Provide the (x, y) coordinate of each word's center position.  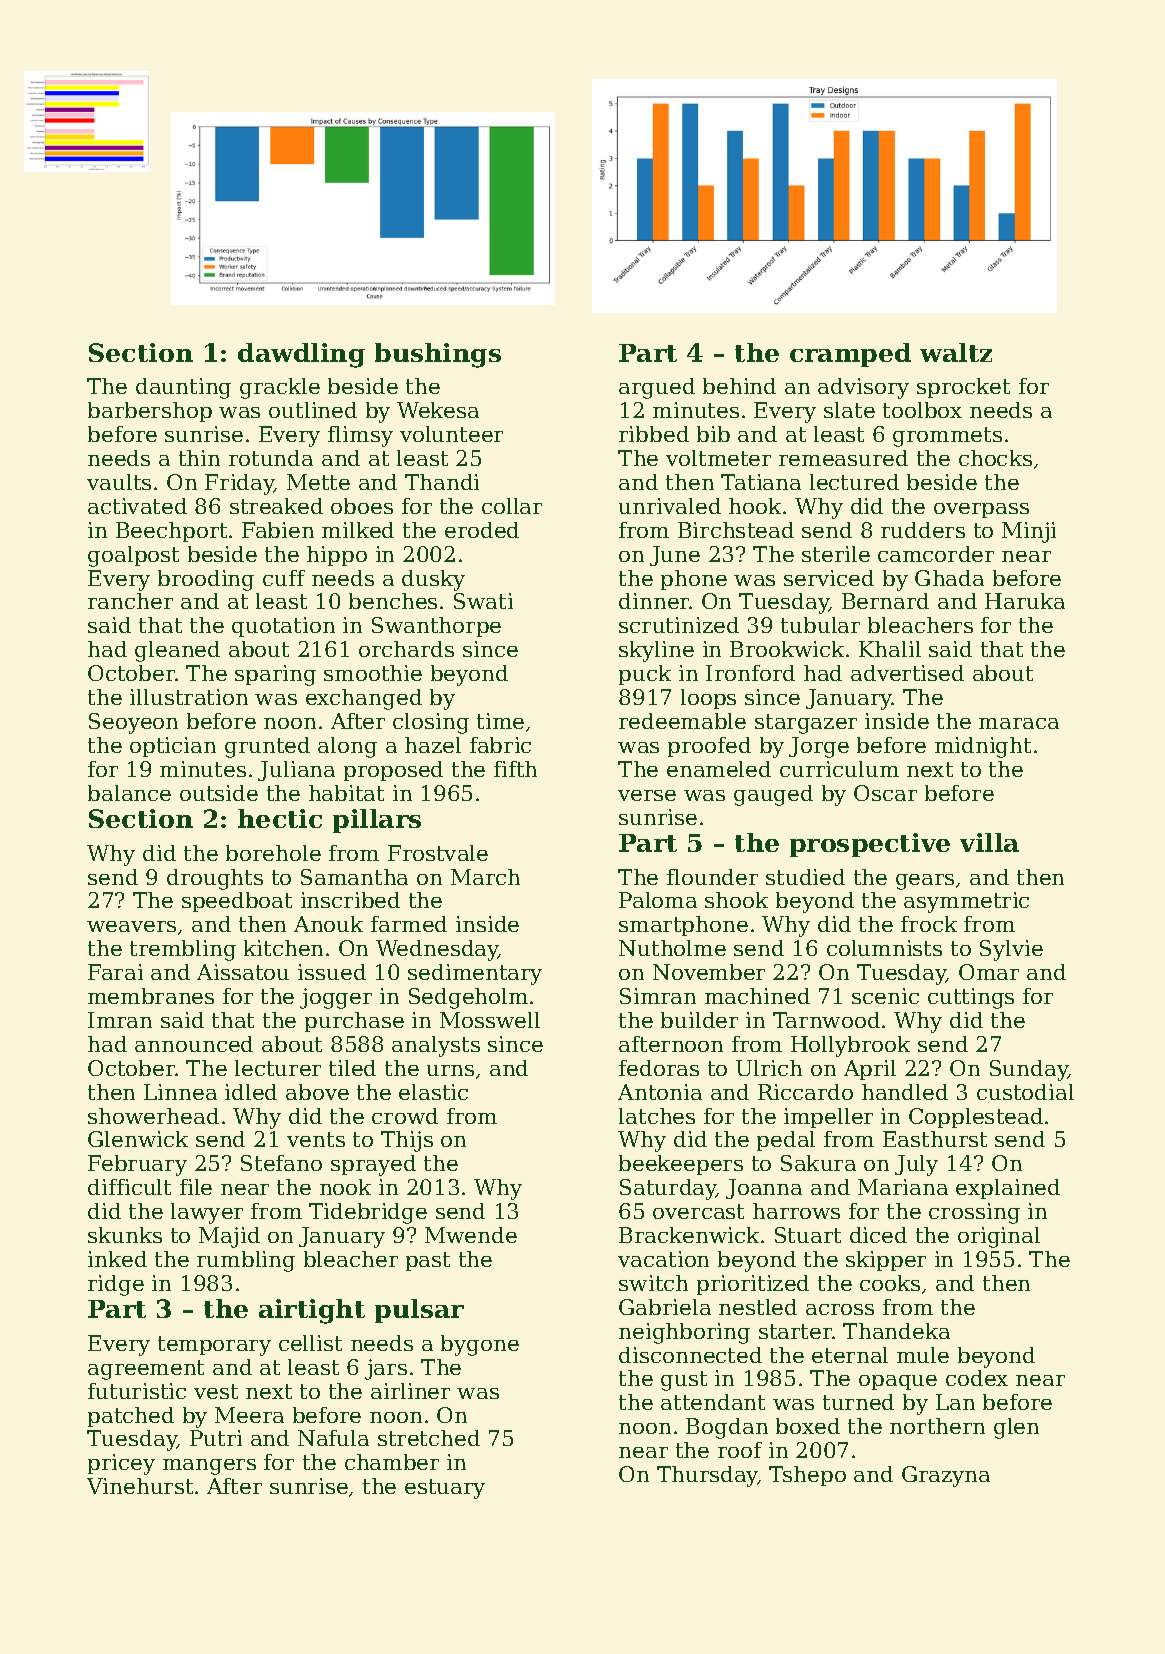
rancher (130, 601)
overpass (981, 510)
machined (757, 996)
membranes (151, 996)
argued (657, 388)
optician (173, 747)
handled (905, 1092)
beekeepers (681, 1165)
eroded (482, 530)
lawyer (207, 1213)
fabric (500, 745)
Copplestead (976, 1118)
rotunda (271, 458)
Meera (249, 1415)
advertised (907, 673)
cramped (850, 355)
